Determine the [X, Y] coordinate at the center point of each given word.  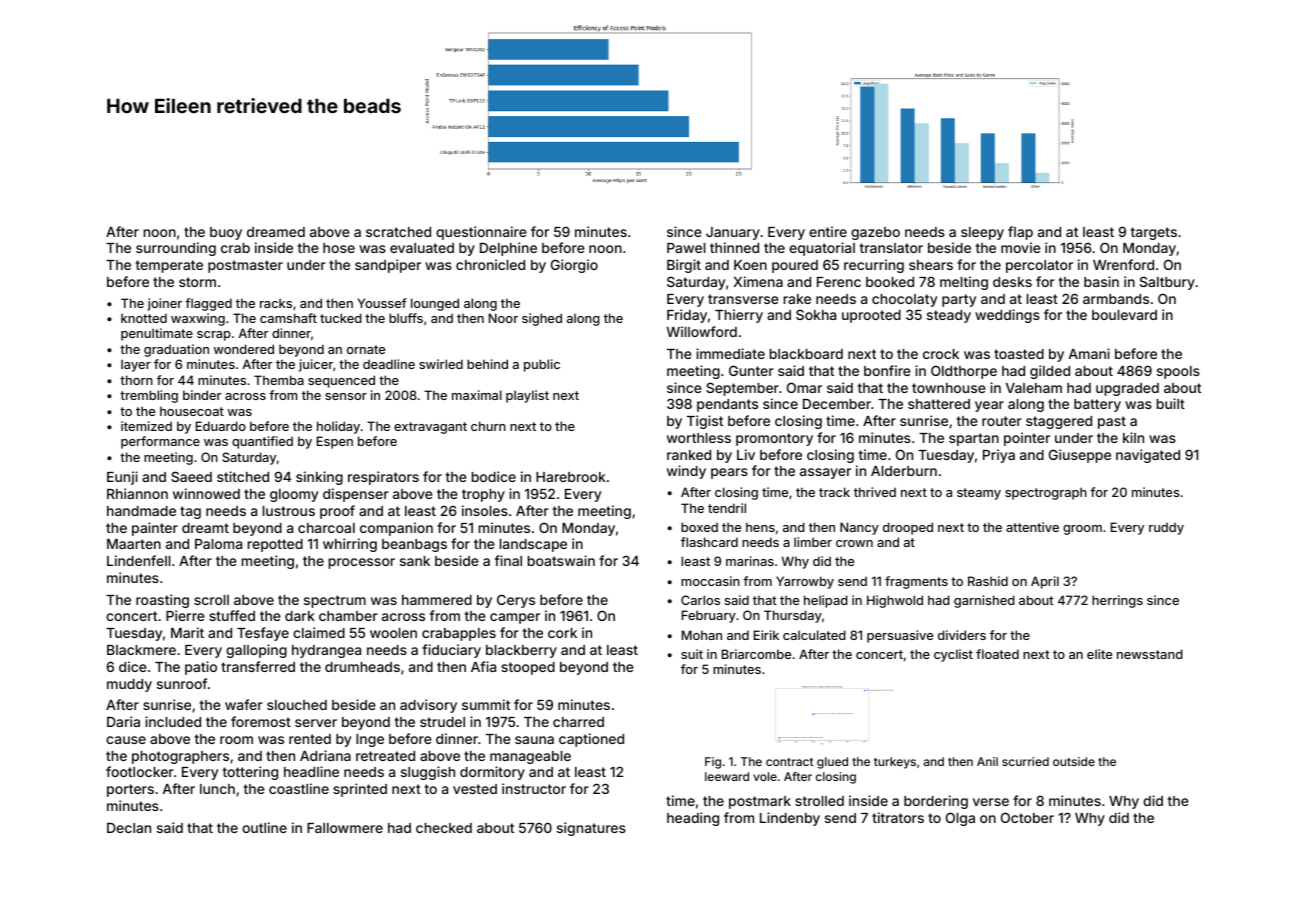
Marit [187, 632]
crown [854, 543]
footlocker [140, 771]
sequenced [341, 381]
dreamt [205, 528]
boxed [699, 527]
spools [1178, 372]
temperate [169, 266]
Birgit [684, 266]
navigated [1148, 456]
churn [488, 426]
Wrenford [1123, 264]
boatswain [561, 560]
